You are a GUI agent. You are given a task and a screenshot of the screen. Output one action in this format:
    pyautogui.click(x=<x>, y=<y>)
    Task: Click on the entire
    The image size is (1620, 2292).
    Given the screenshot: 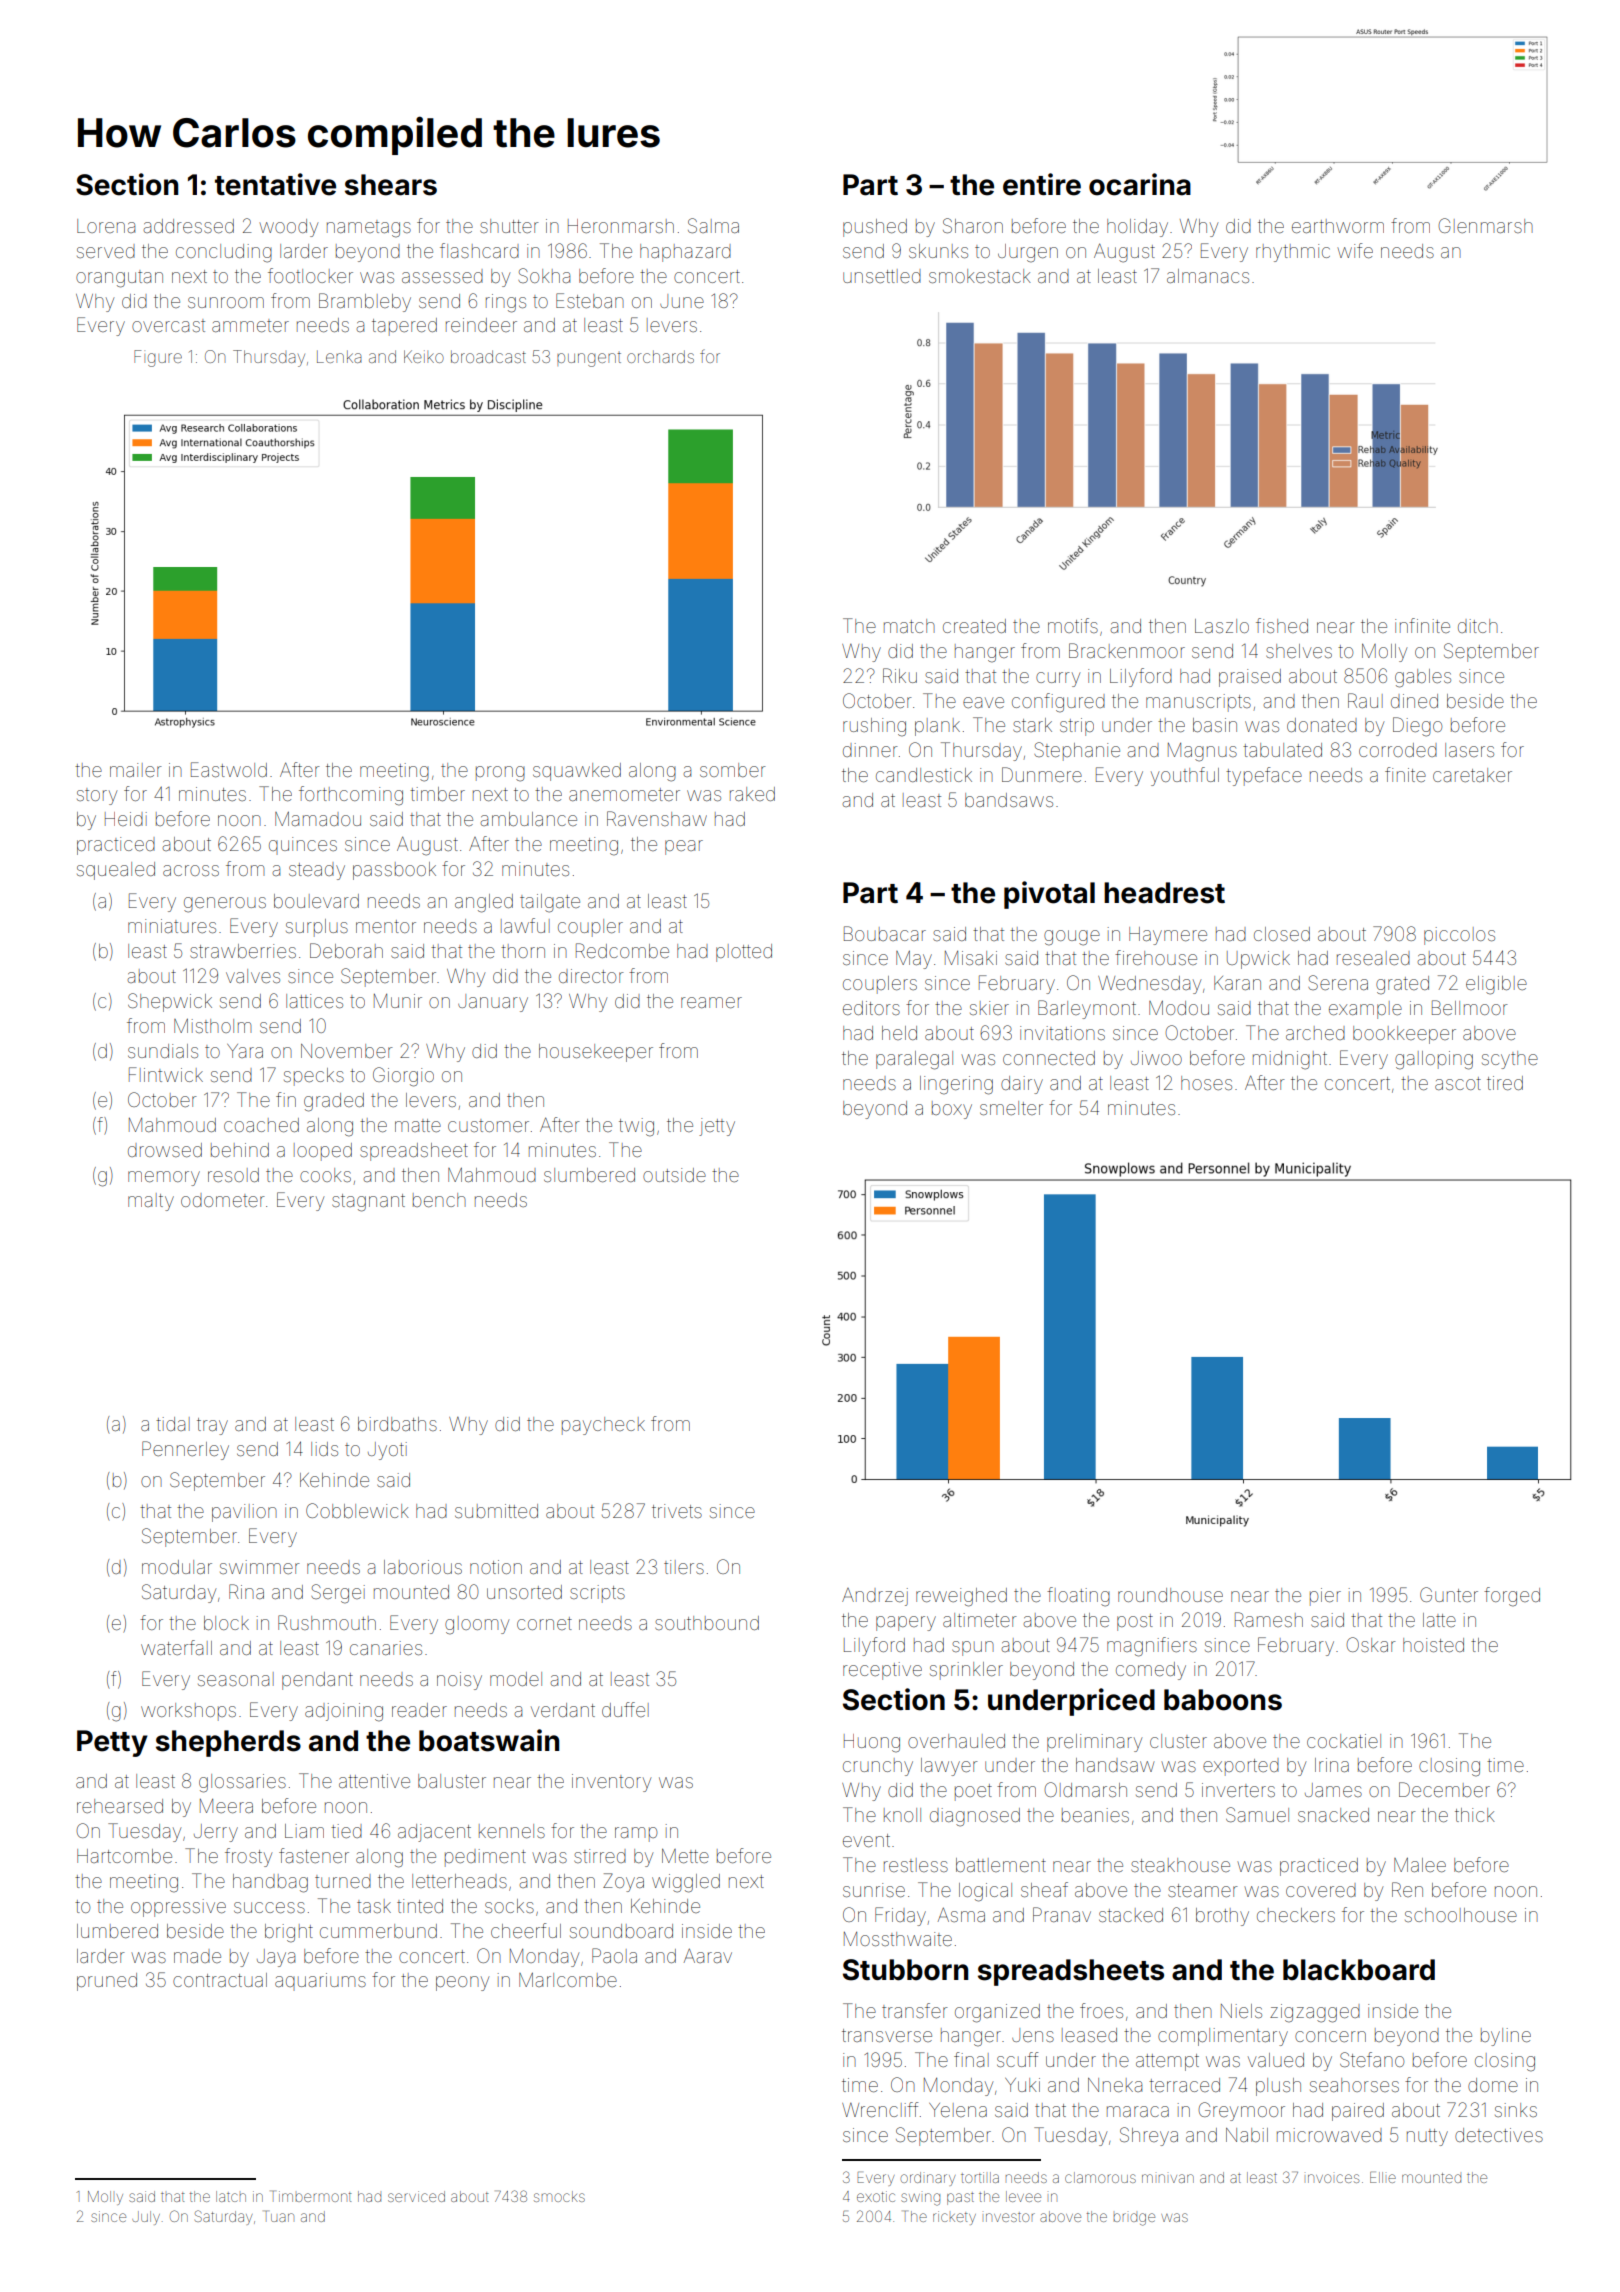 What is the action you would take?
    pyautogui.click(x=1042, y=184)
